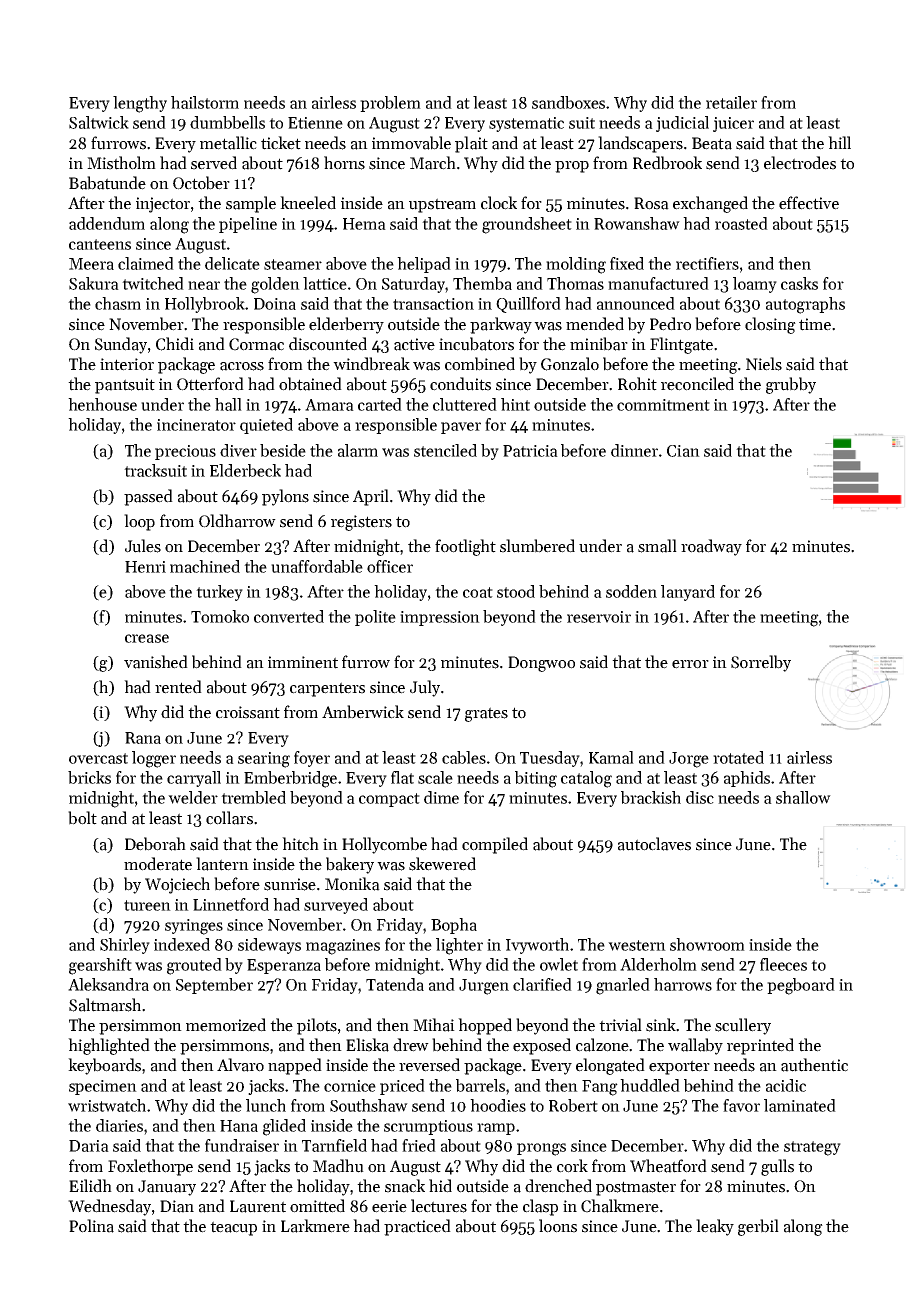 This screenshot has height=1314, width=924. I want to click on glided, so click(284, 1127).
